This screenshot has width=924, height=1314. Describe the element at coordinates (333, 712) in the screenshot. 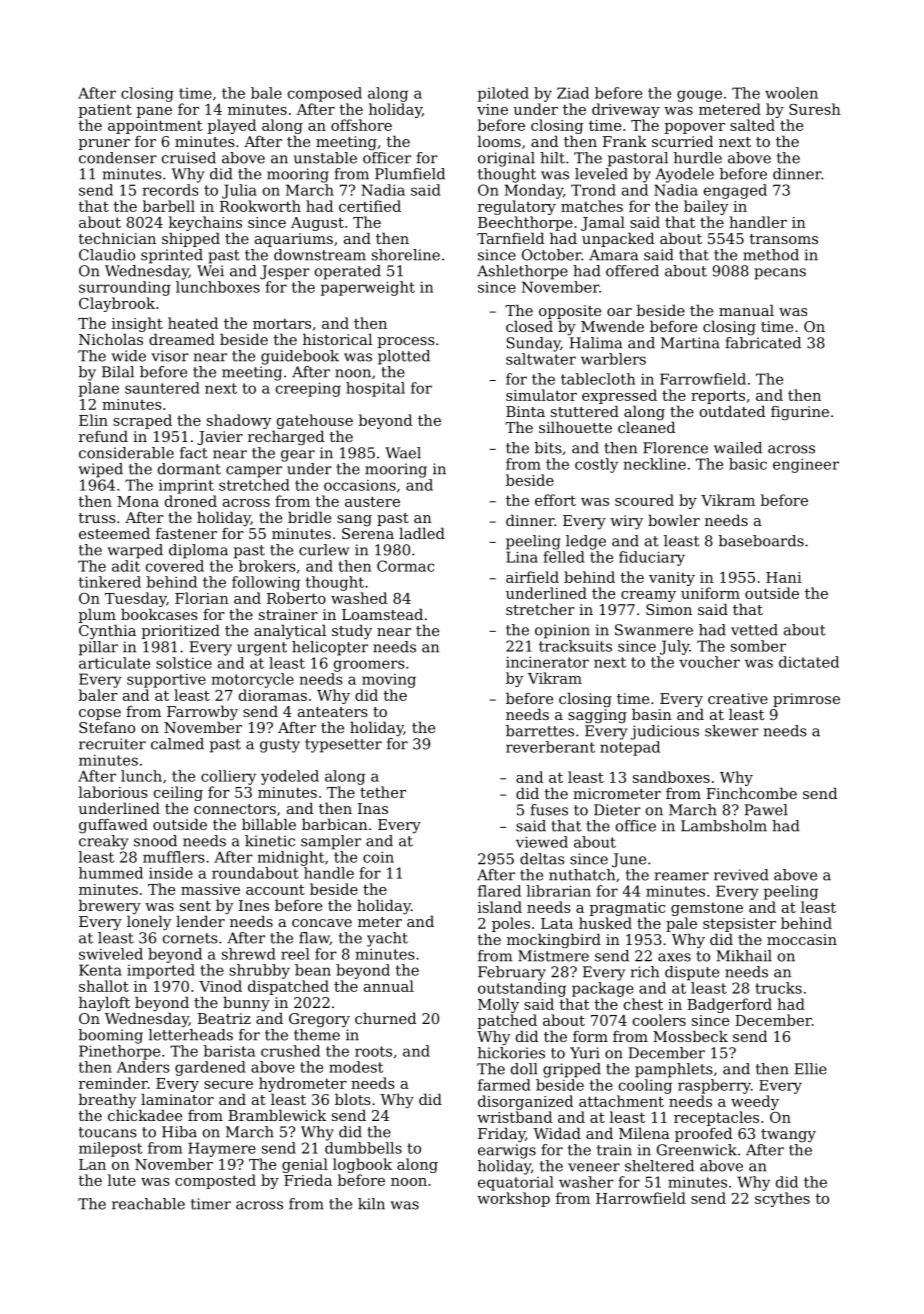

I see `anteaters` at that location.
